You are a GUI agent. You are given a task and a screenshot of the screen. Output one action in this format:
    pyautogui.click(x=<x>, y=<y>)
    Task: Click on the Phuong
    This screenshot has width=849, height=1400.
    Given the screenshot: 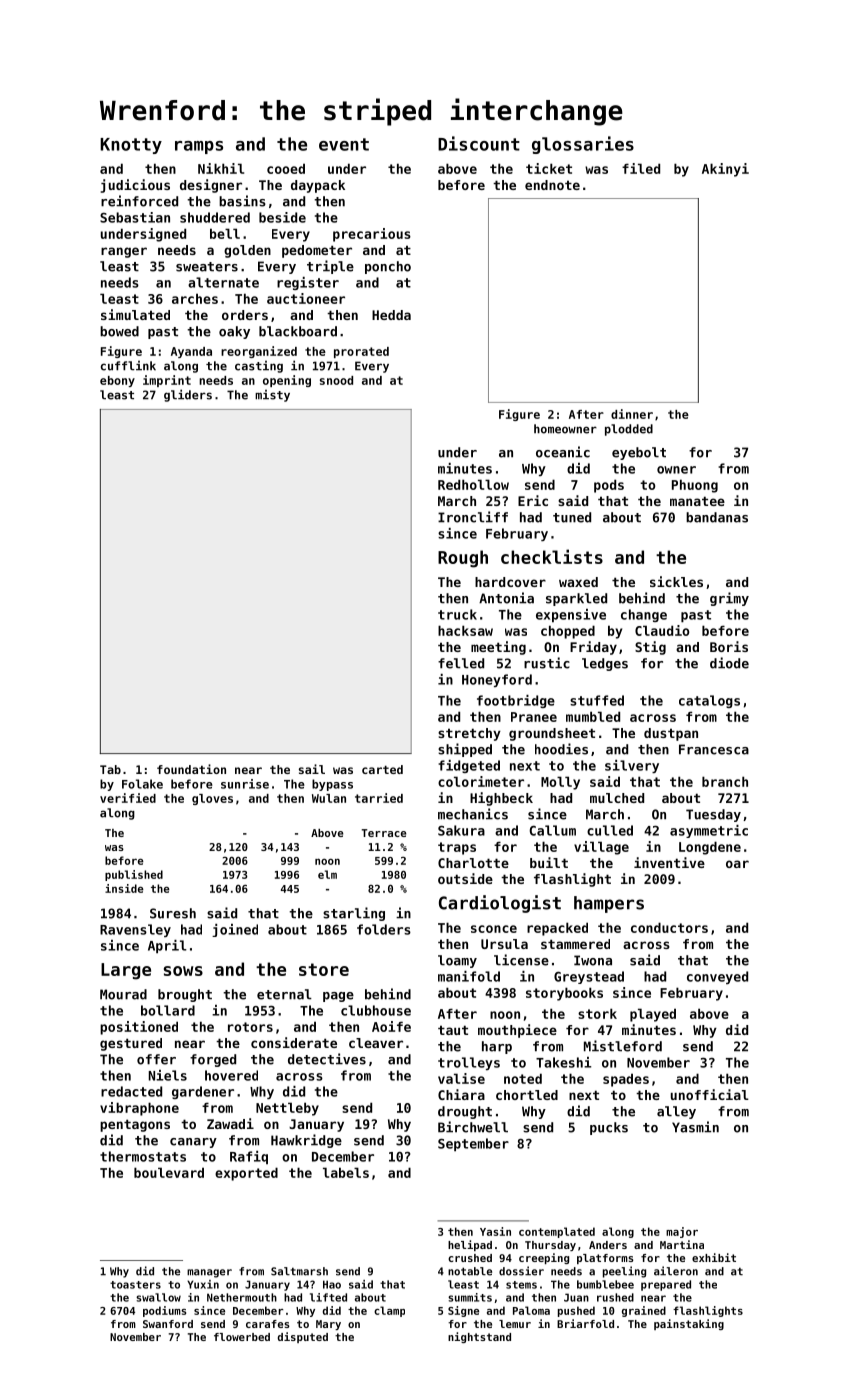 What is the action you would take?
    pyautogui.click(x=695, y=486)
